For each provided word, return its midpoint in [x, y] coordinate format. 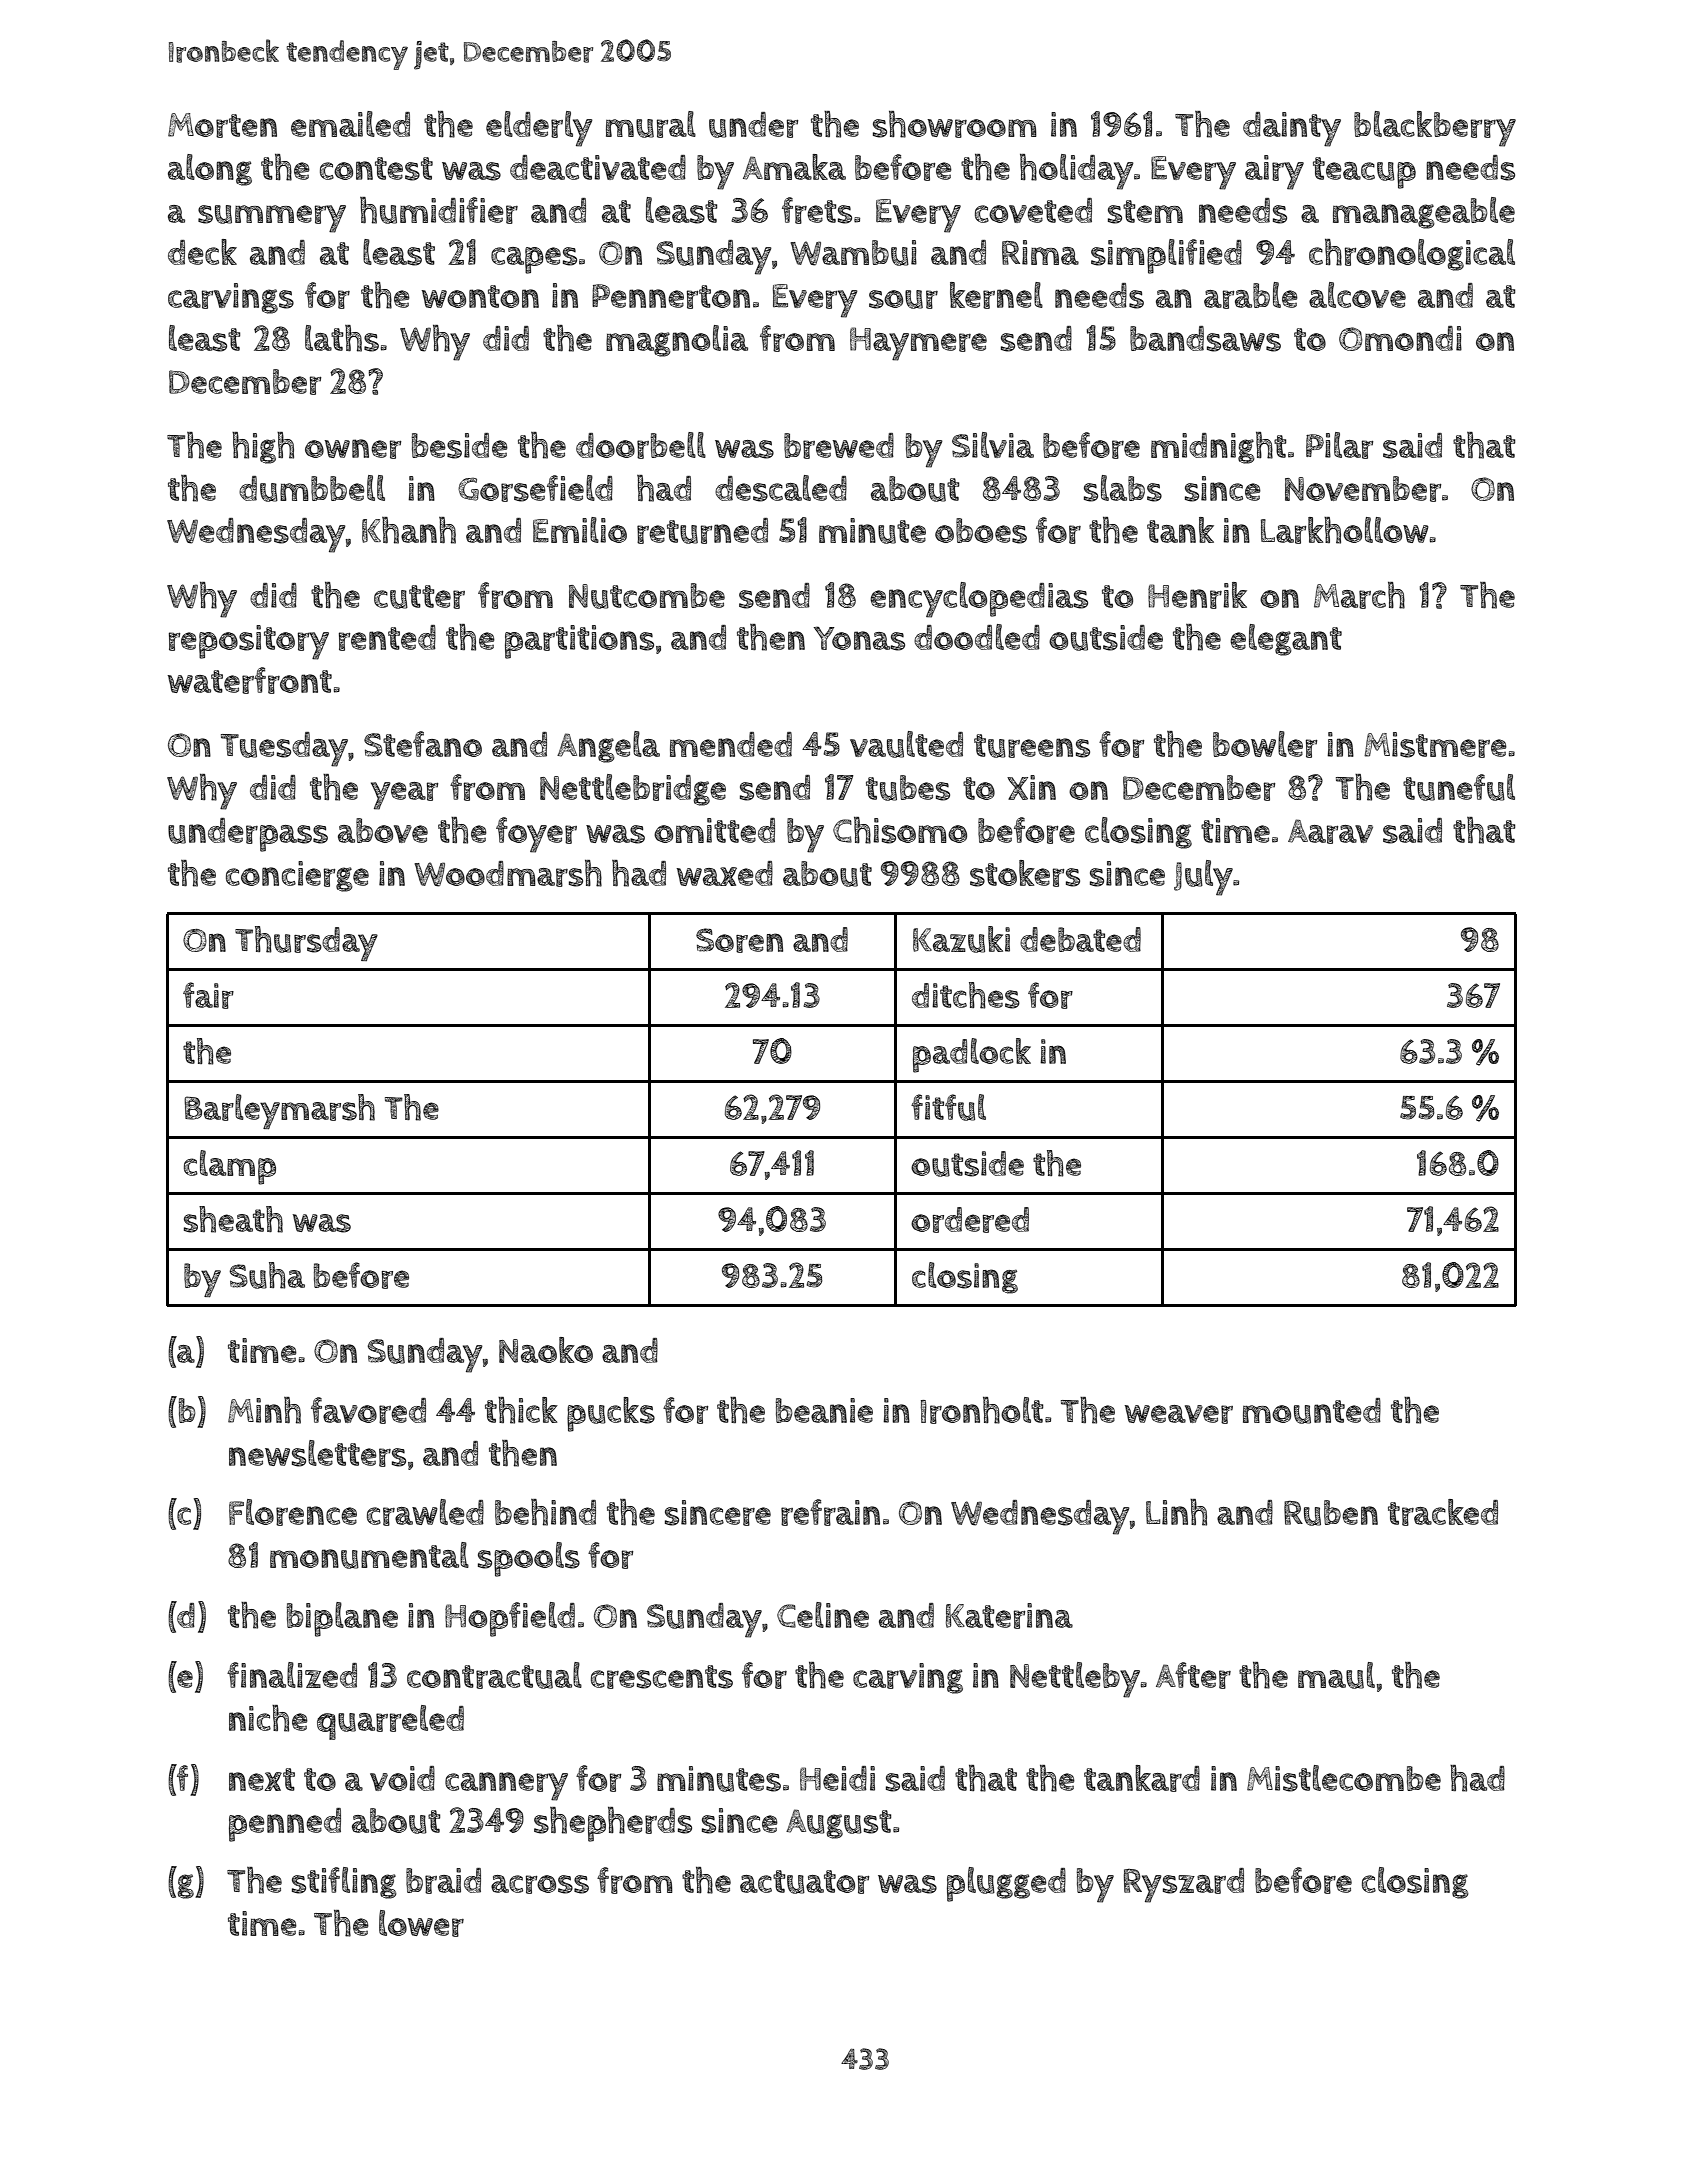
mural [651, 124]
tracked [1443, 1512]
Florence [293, 1512]
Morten [222, 125]
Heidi [837, 1778]
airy [1274, 172]
